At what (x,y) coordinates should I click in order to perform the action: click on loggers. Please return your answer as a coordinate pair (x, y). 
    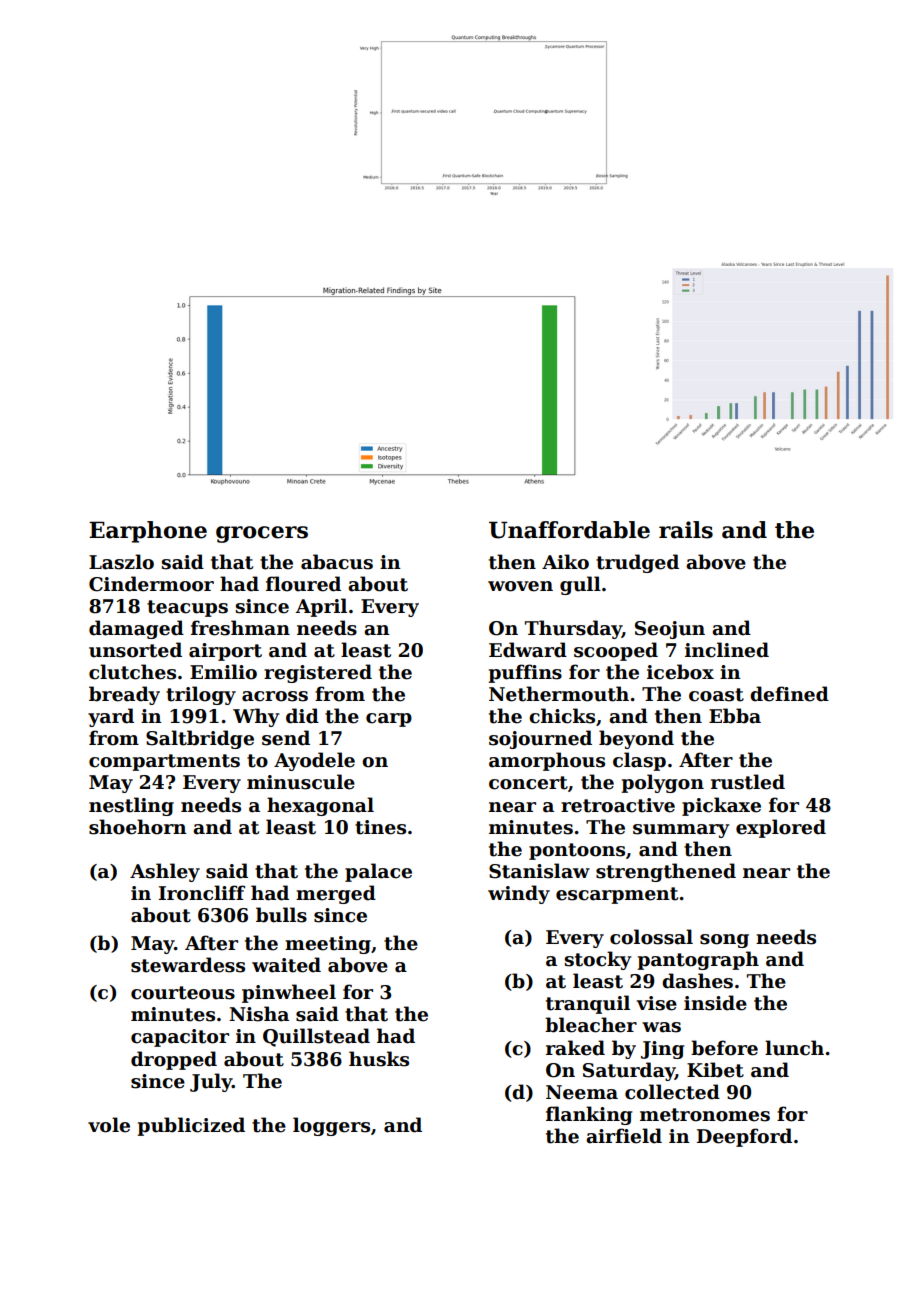
    Looking at the image, I should click on (331, 1126).
